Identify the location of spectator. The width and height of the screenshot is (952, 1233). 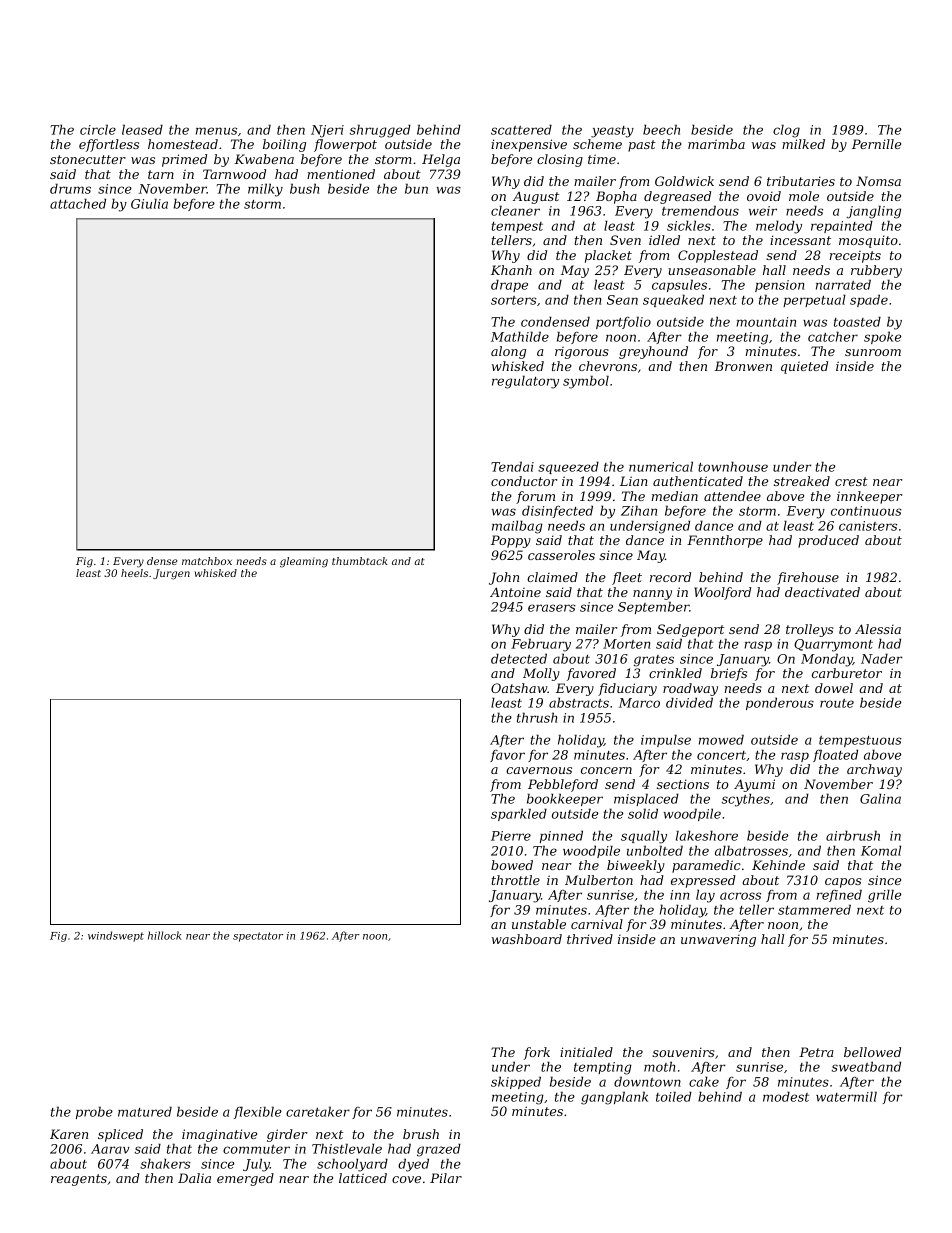
(258, 937).
